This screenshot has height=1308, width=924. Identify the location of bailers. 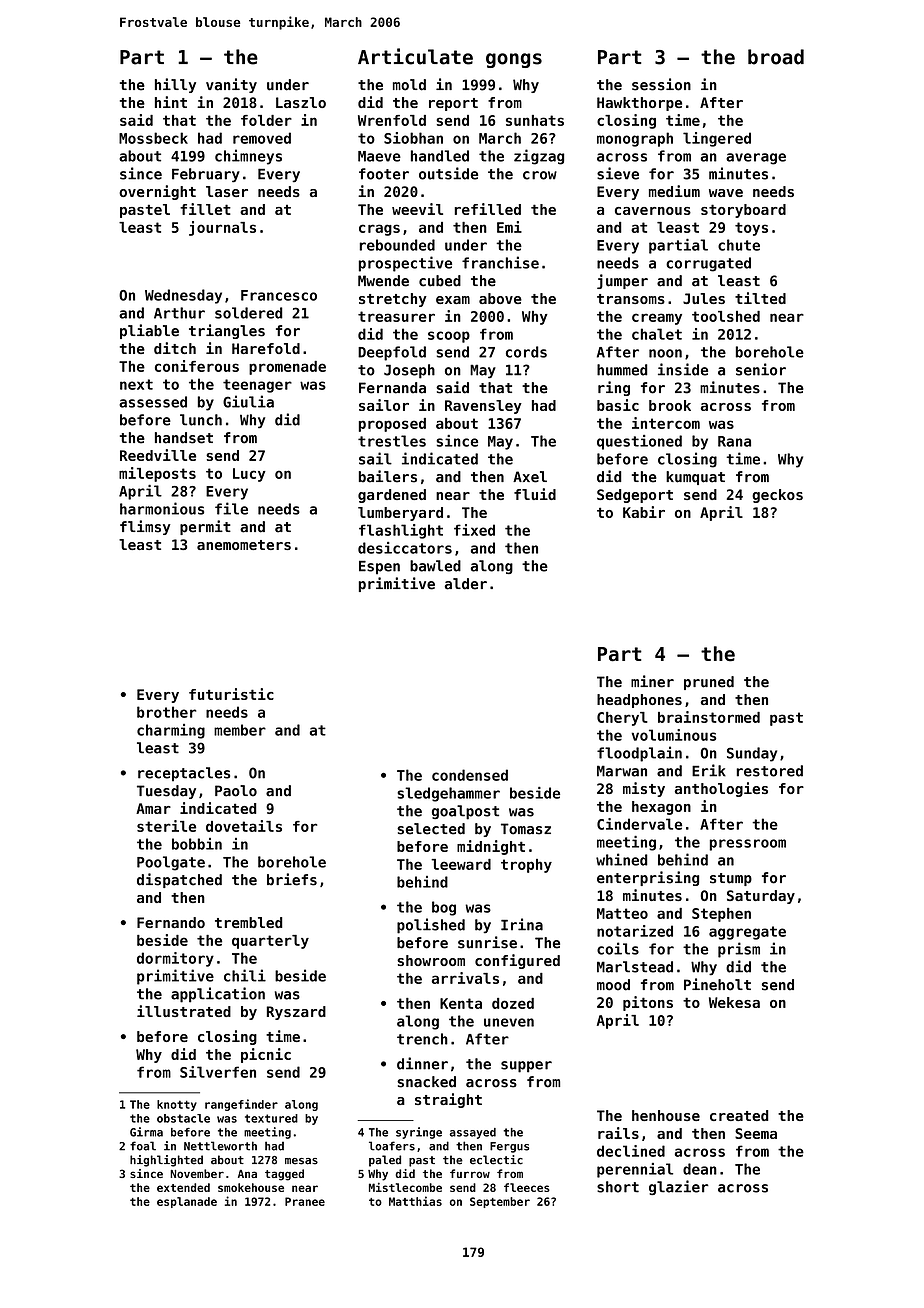
(388, 476).
